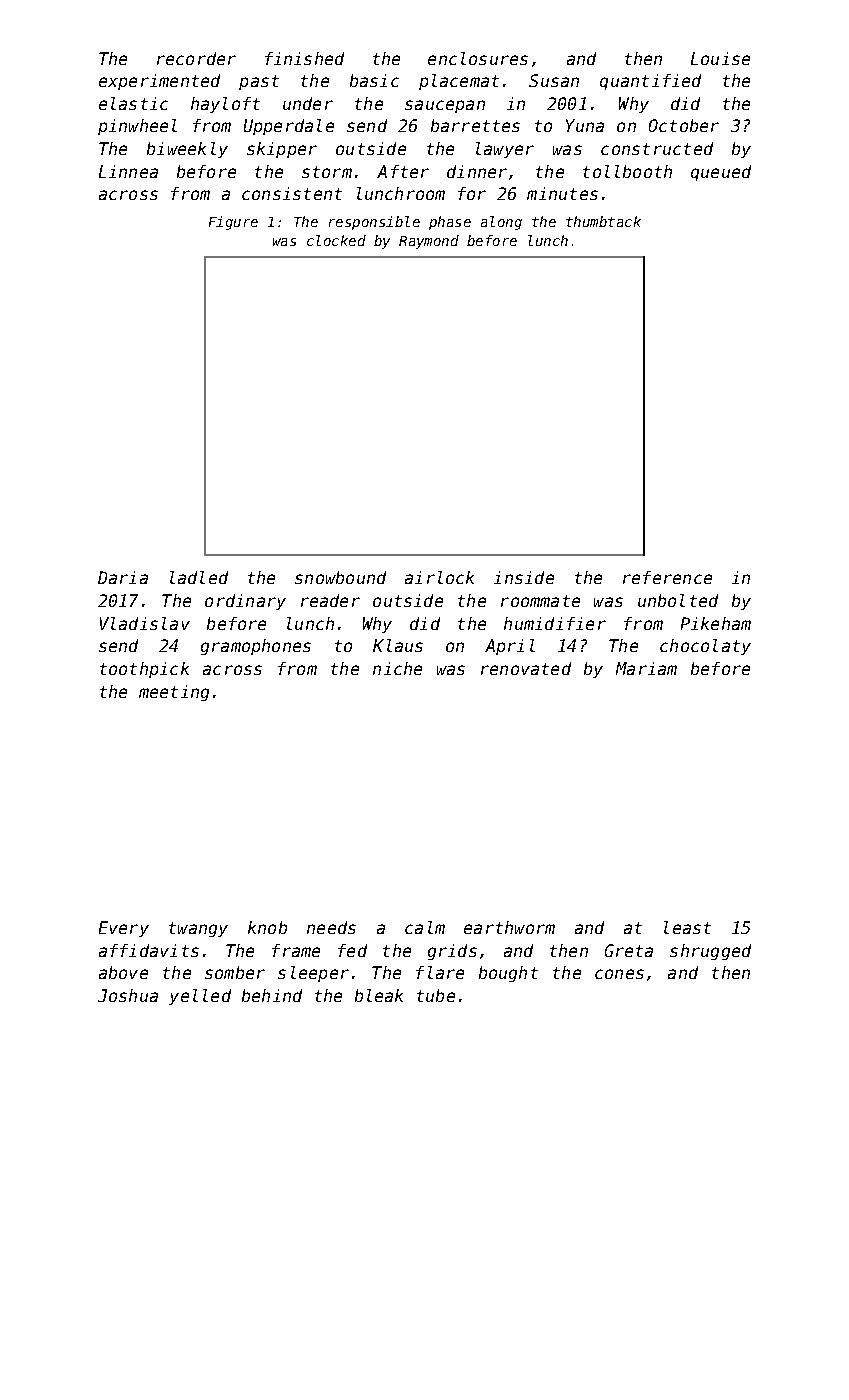  I want to click on toothpick, so click(144, 670).
